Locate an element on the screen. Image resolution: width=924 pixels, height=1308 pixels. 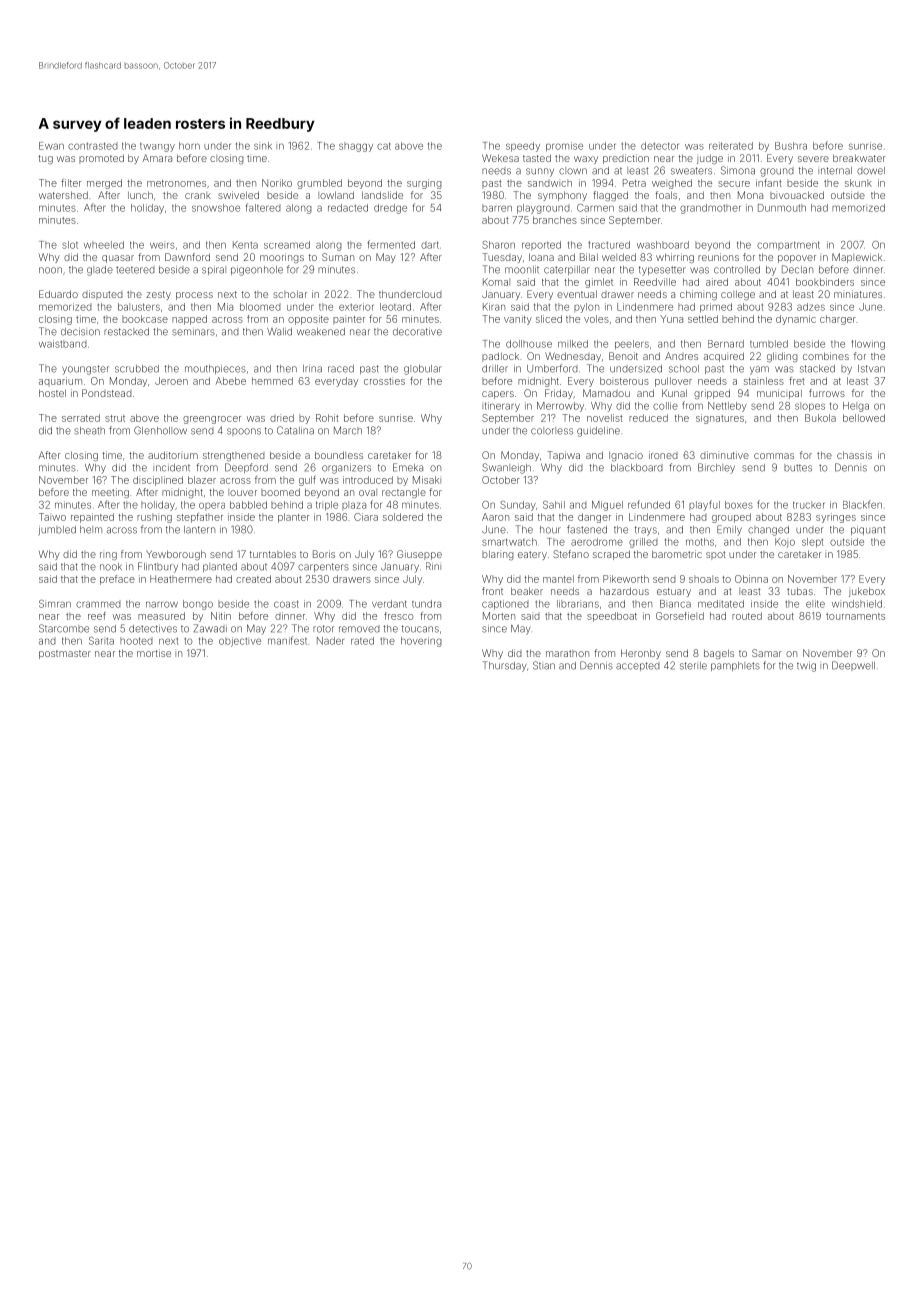
Andres is located at coordinates (681, 356).
